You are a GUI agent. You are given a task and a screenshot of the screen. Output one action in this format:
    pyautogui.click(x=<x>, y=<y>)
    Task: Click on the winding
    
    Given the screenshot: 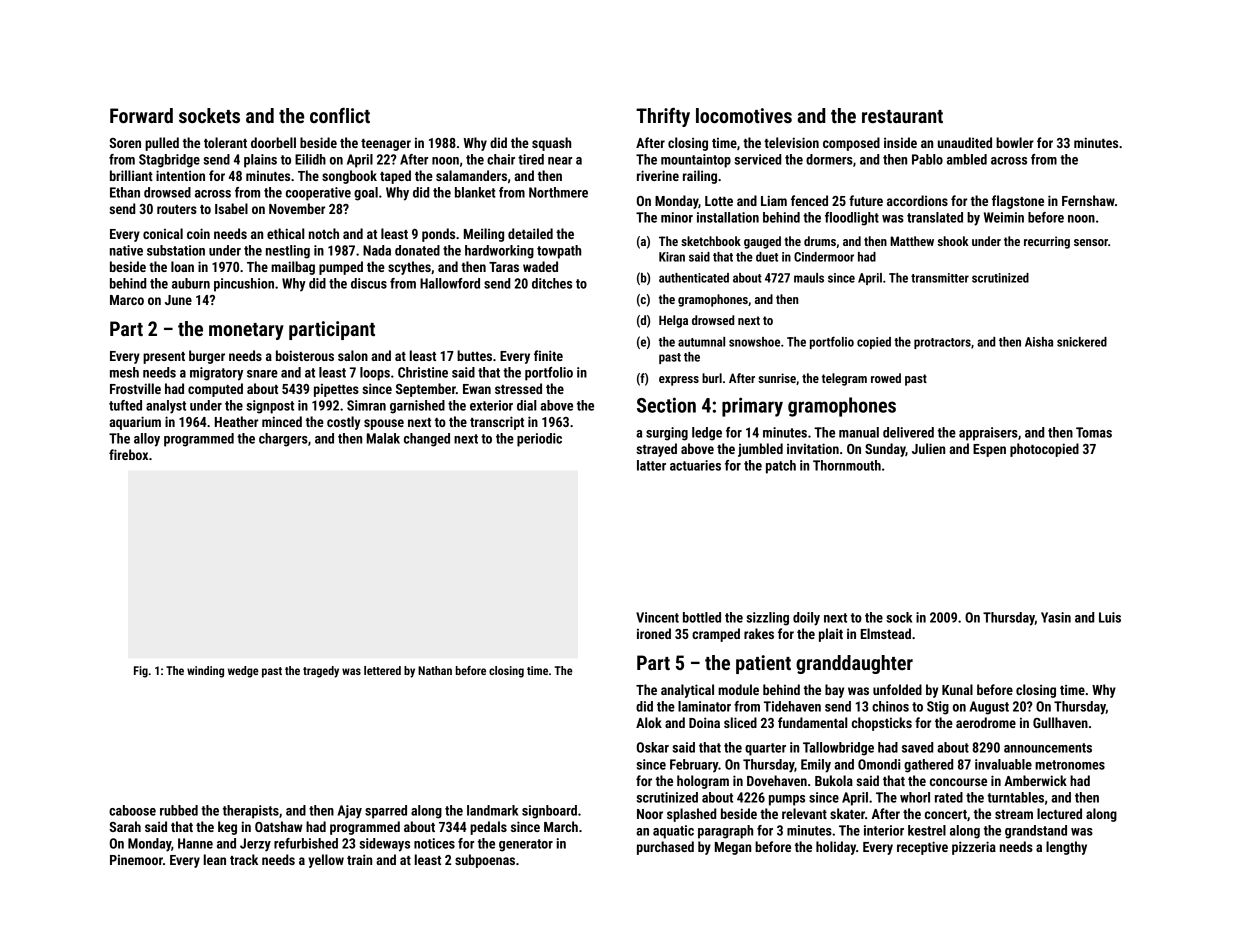 What is the action you would take?
    pyautogui.click(x=205, y=672)
